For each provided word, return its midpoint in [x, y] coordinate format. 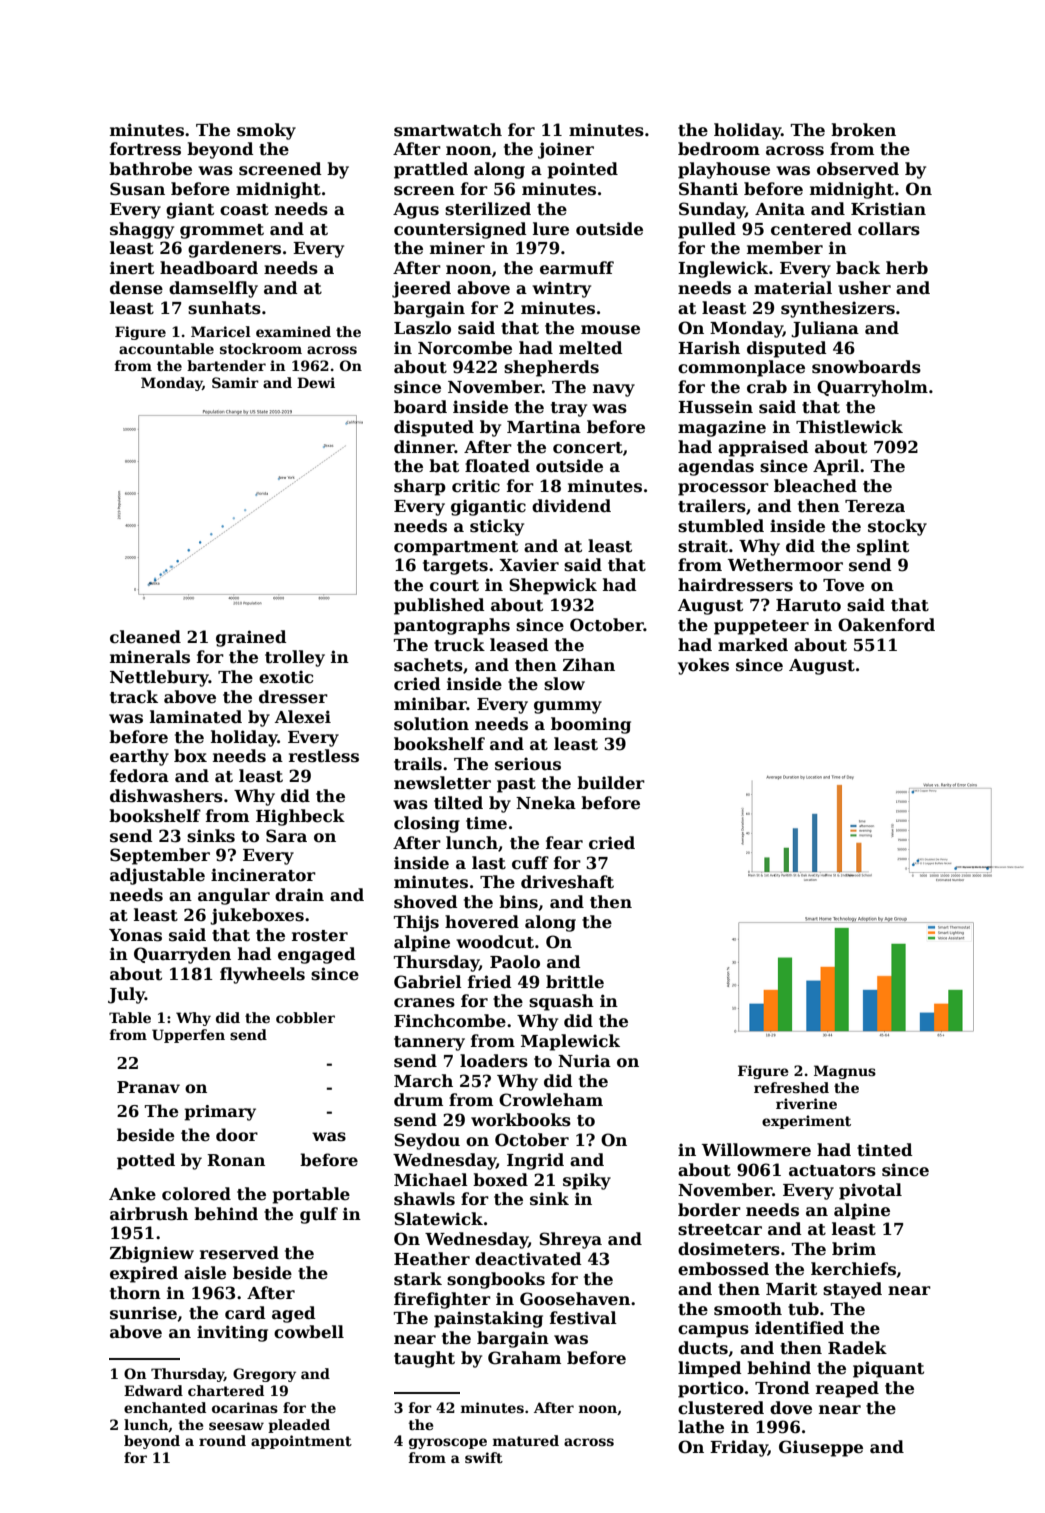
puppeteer [761, 627]
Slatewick [438, 1219]
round [222, 1440]
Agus [416, 211]
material [793, 288]
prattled [431, 170]
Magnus [845, 1072]
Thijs [416, 923]
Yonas [135, 935]
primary [220, 1113]
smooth [748, 1309]
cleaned [145, 637]
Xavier [529, 565]
